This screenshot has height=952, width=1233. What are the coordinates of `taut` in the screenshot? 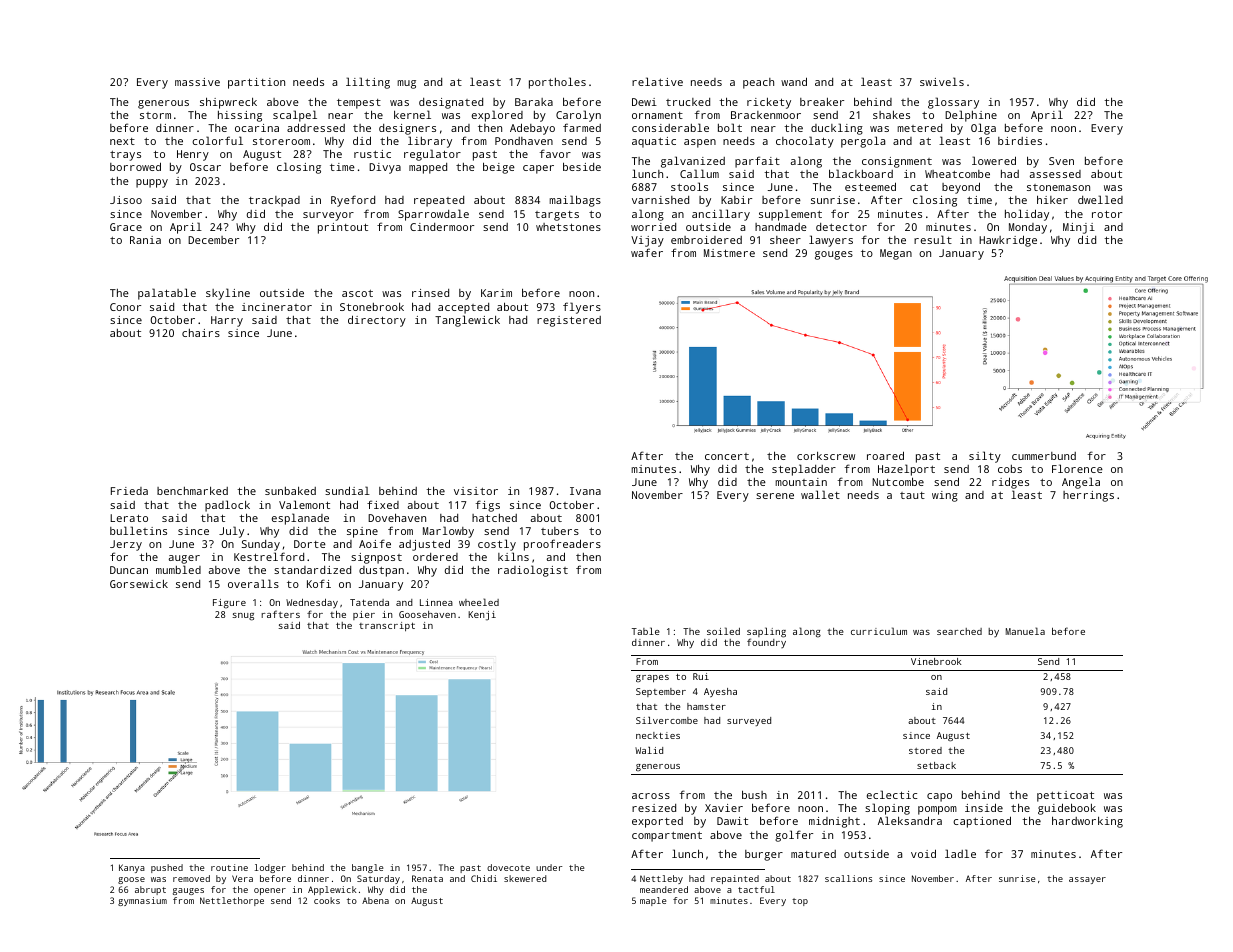 It's located at (912, 495).
